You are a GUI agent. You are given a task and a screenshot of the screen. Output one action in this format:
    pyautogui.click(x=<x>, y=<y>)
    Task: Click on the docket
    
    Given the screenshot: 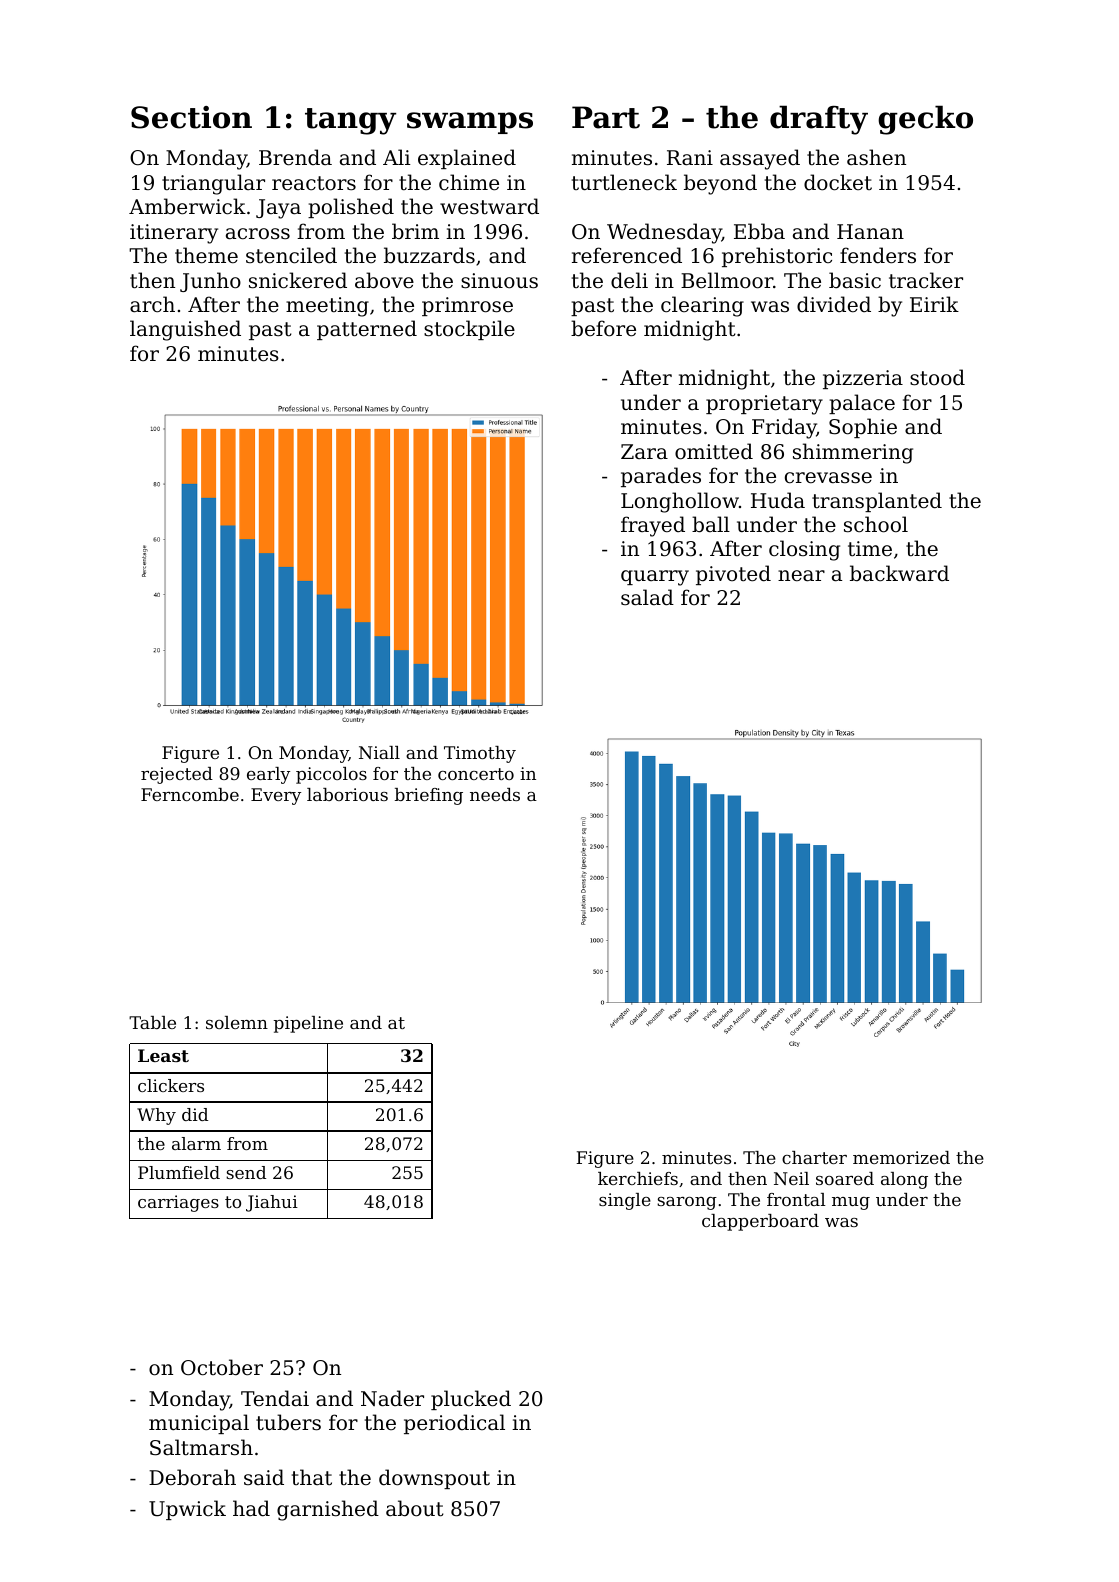 What is the action you would take?
    pyautogui.click(x=838, y=182)
